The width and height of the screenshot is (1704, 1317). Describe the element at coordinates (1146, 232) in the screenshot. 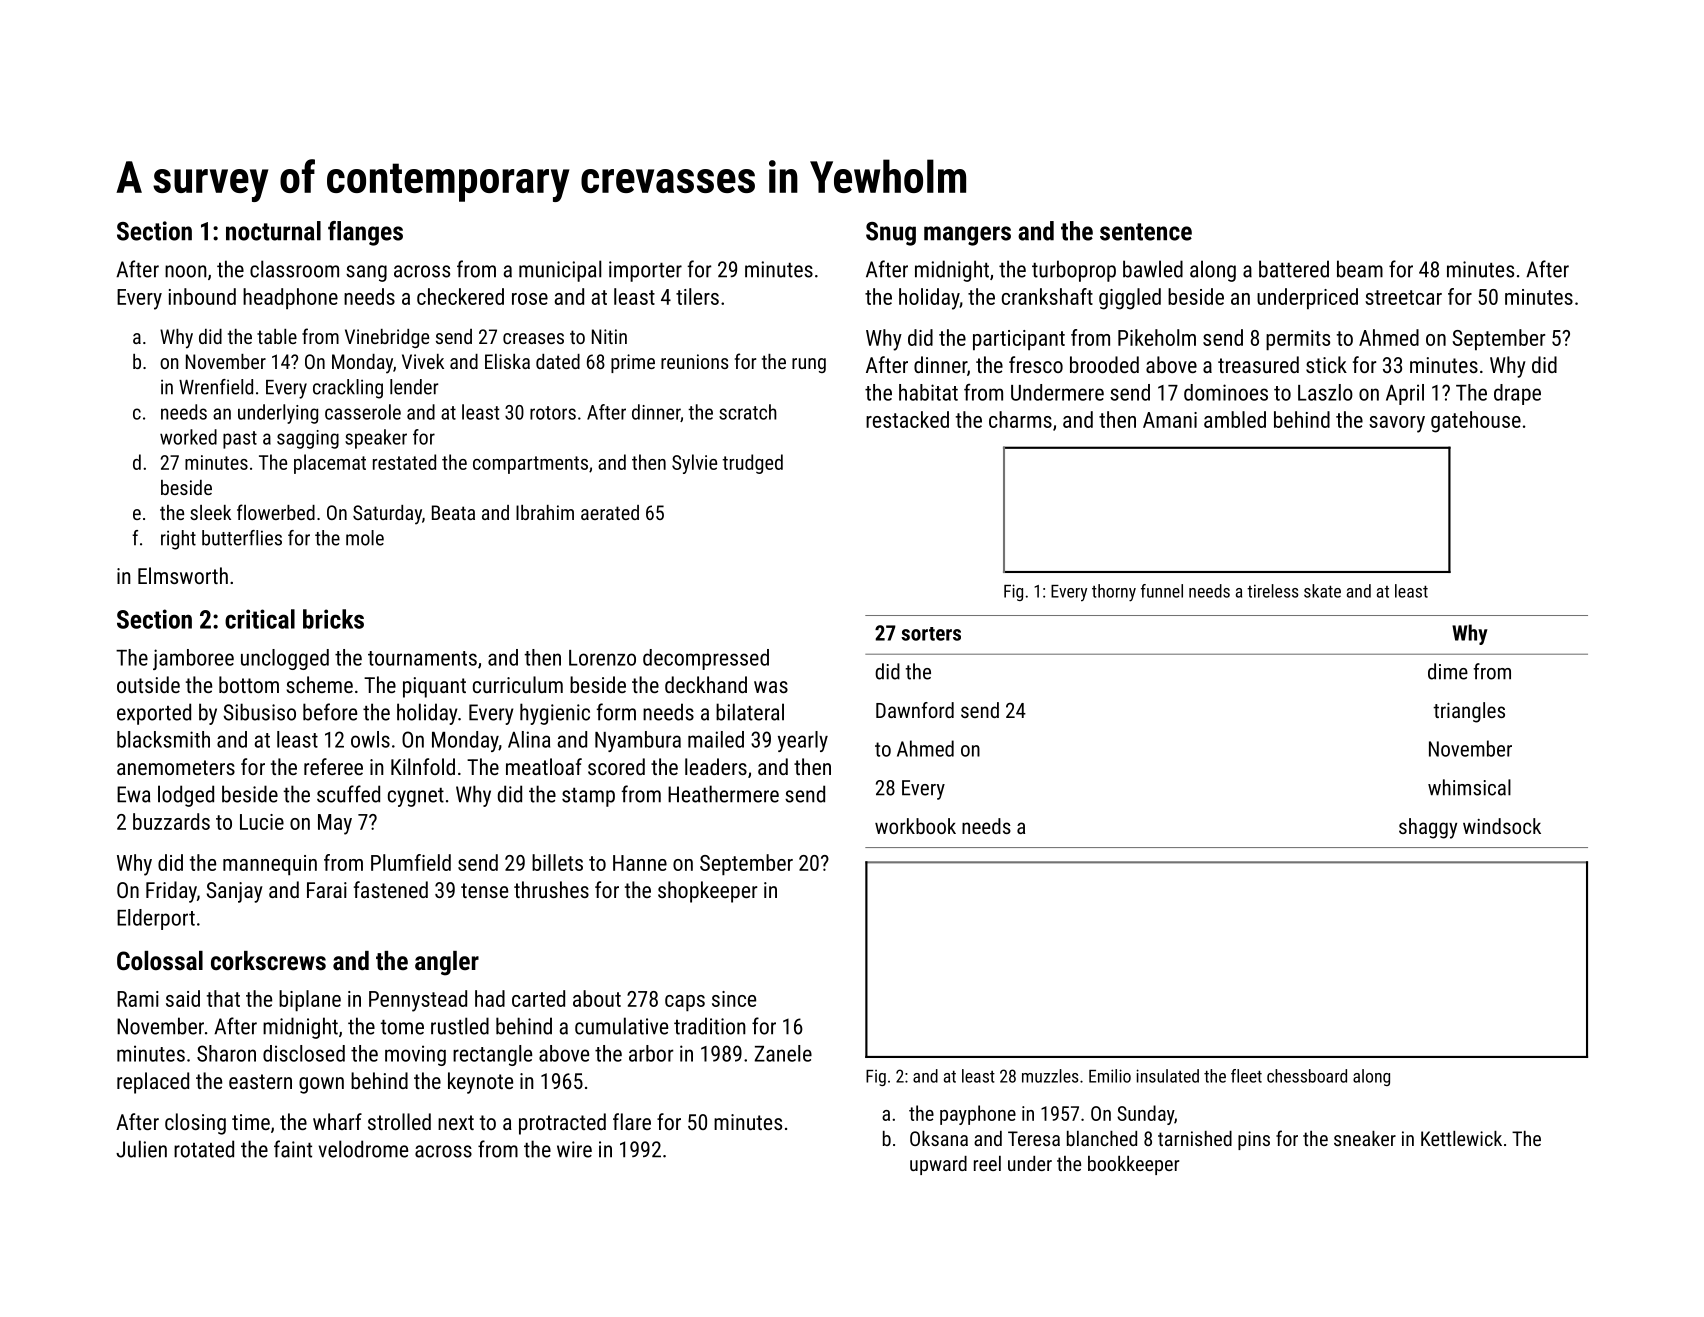

I see `sentence` at that location.
